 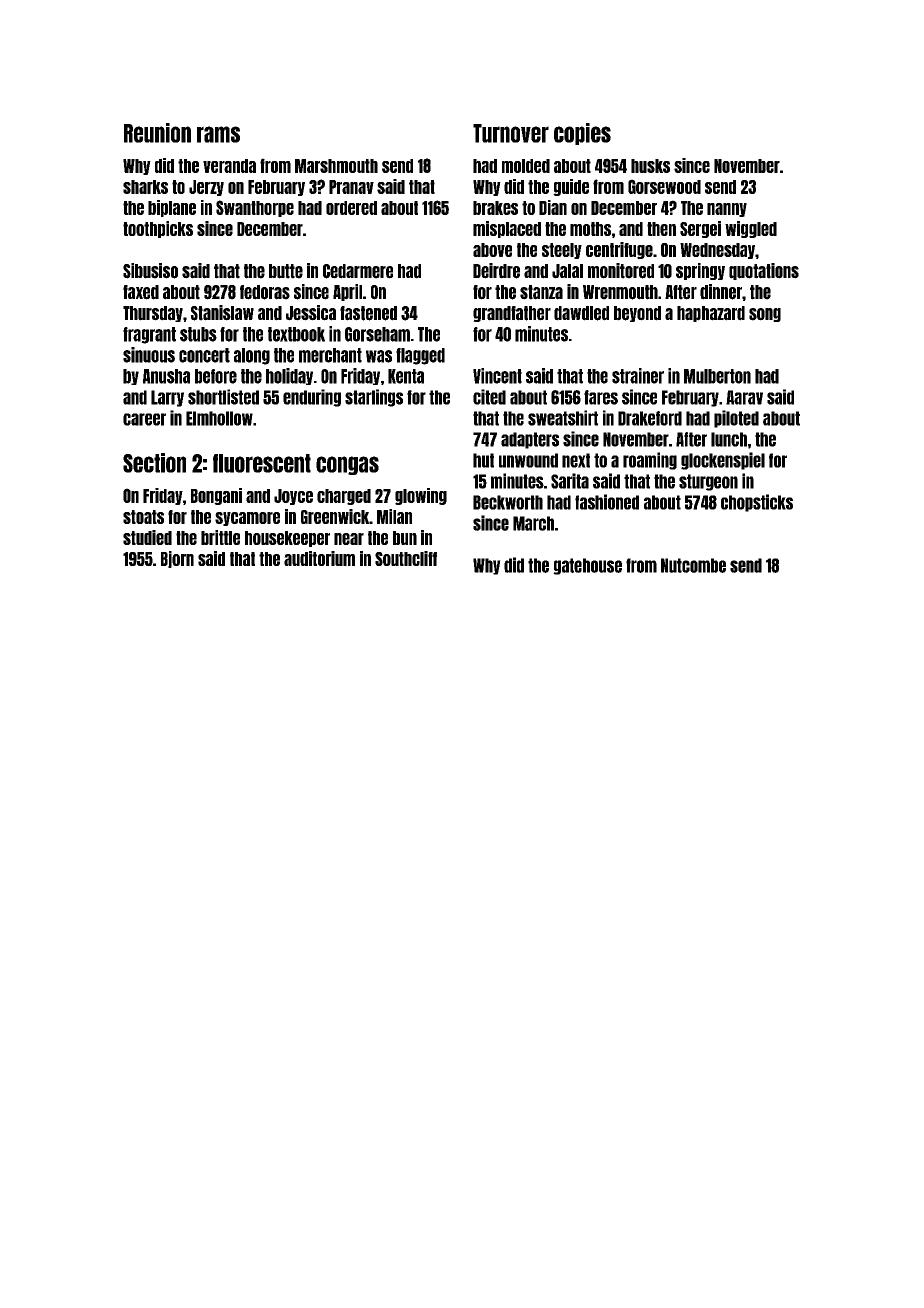 What do you see at coordinates (508, 502) in the screenshot?
I see `Beckworth` at bounding box center [508, 502].
